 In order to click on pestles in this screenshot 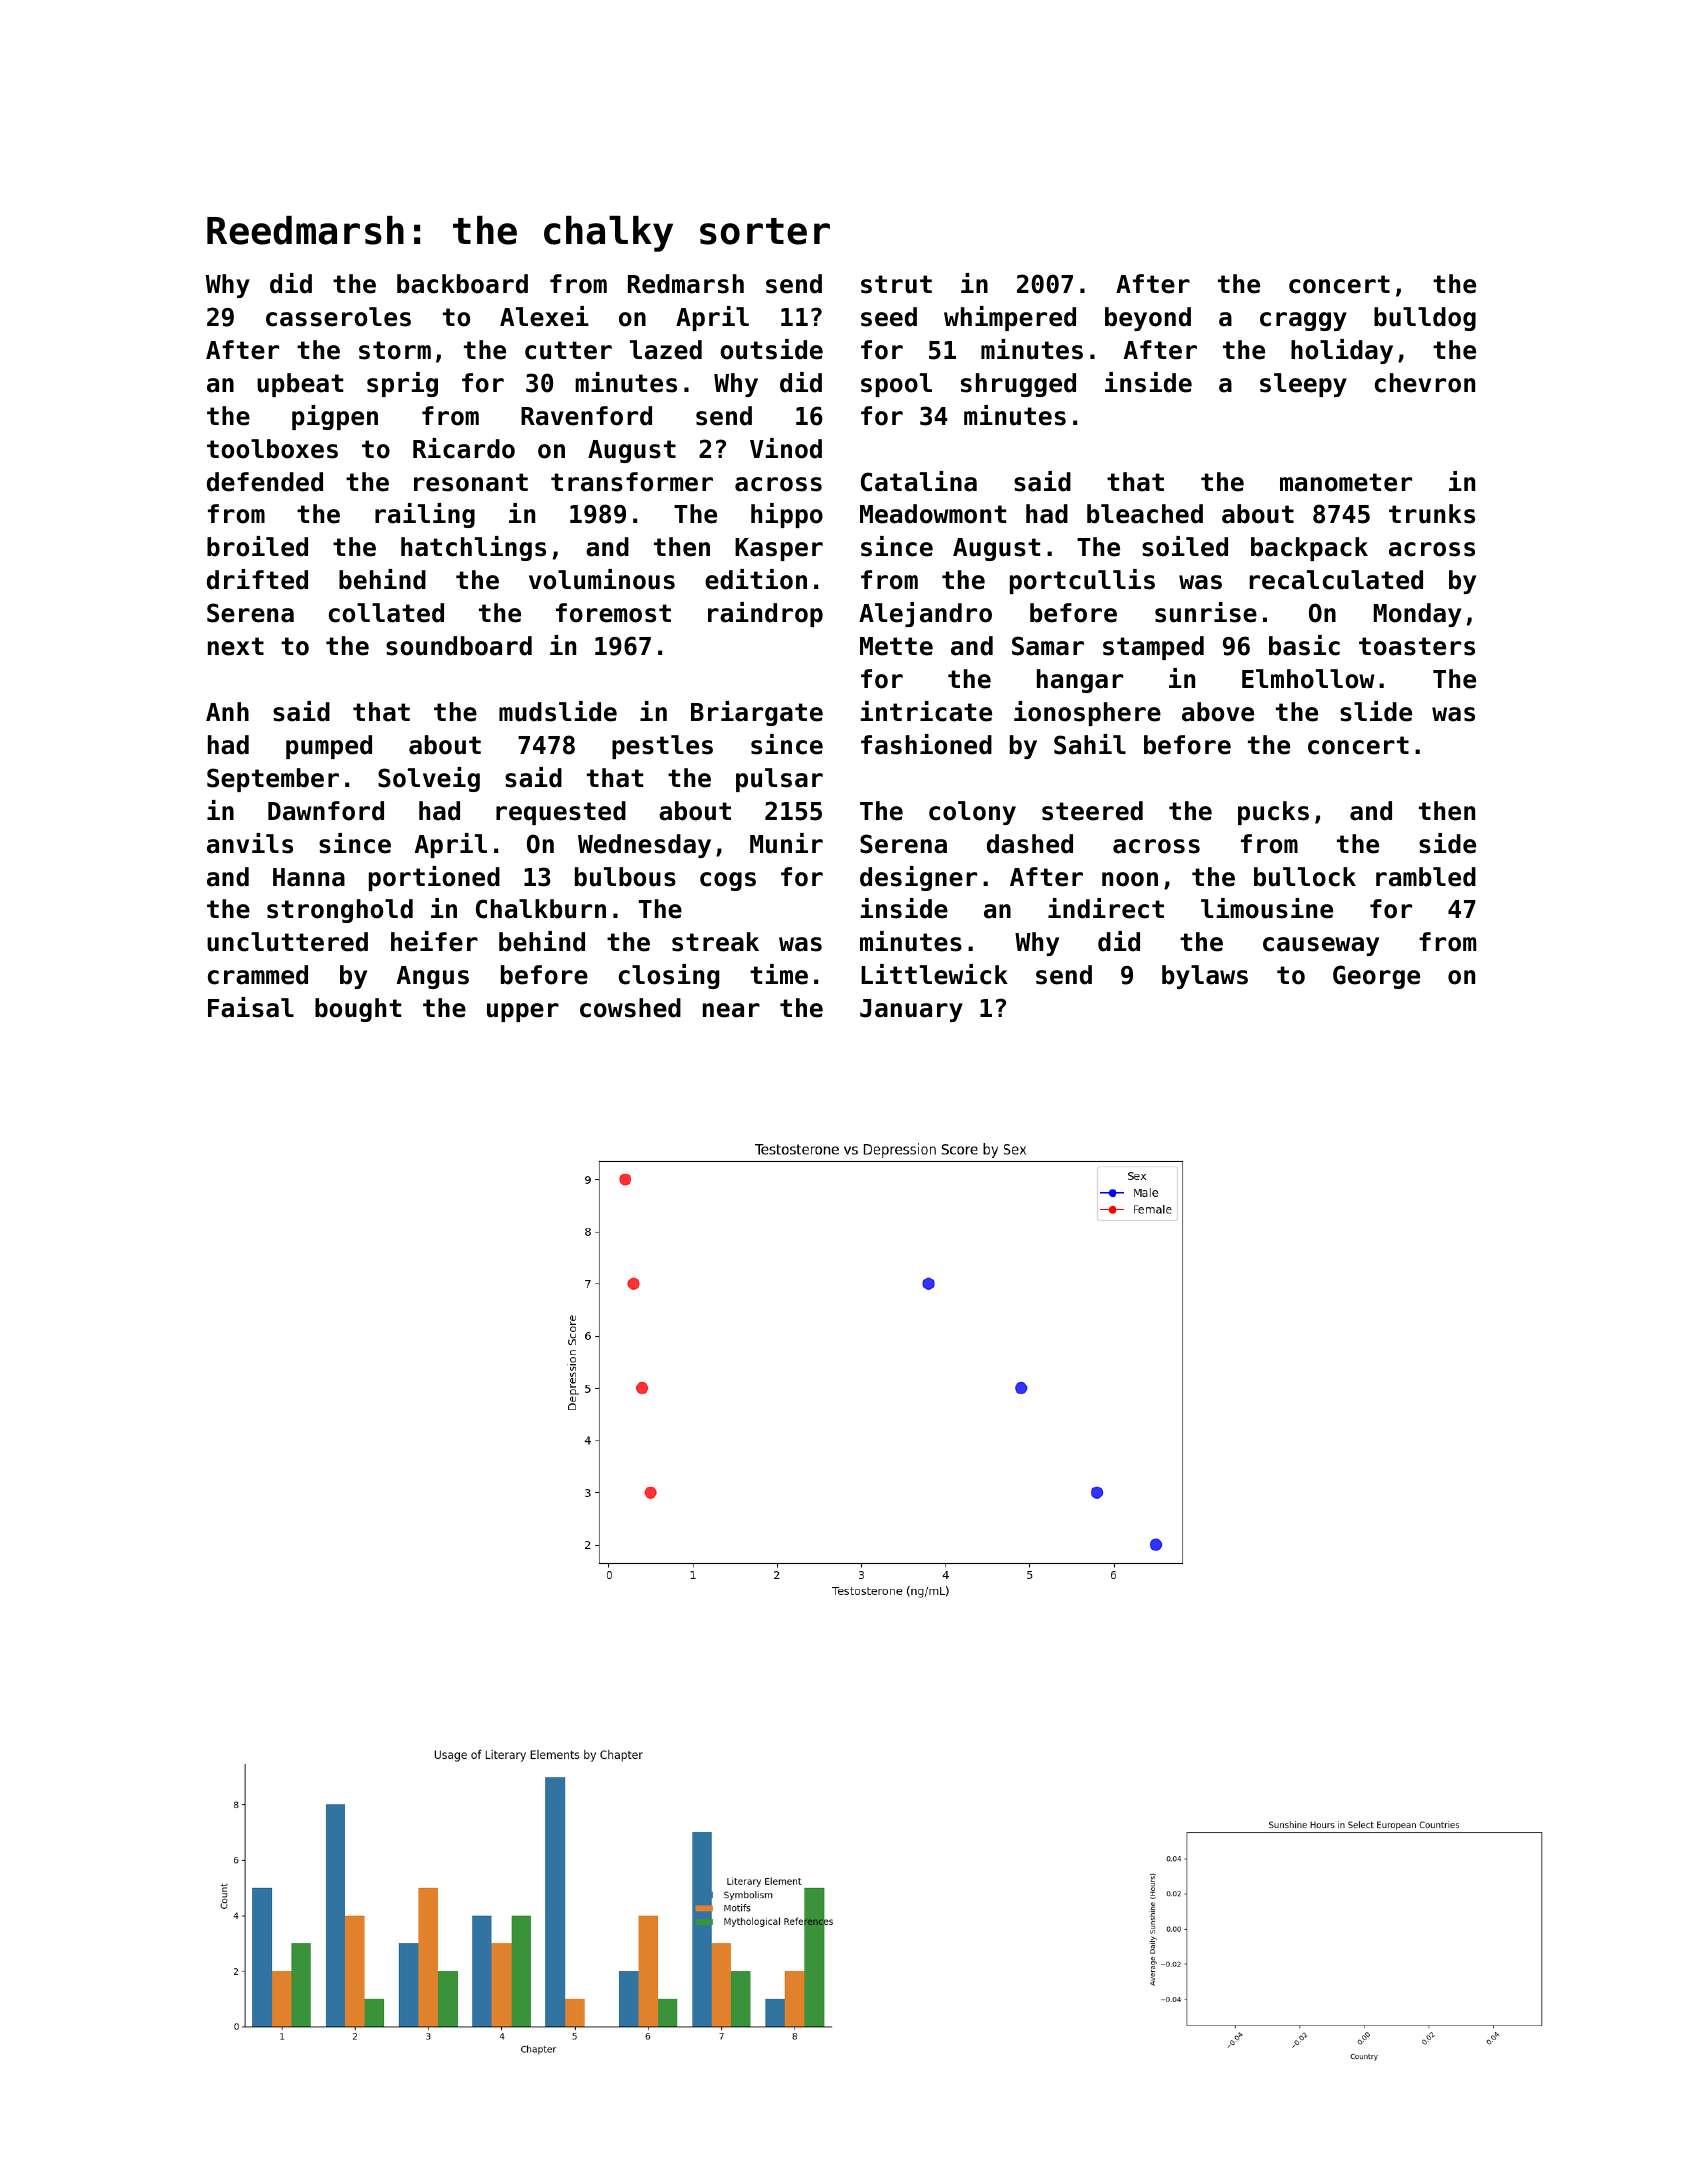, I will do `click(662, 747)`.
